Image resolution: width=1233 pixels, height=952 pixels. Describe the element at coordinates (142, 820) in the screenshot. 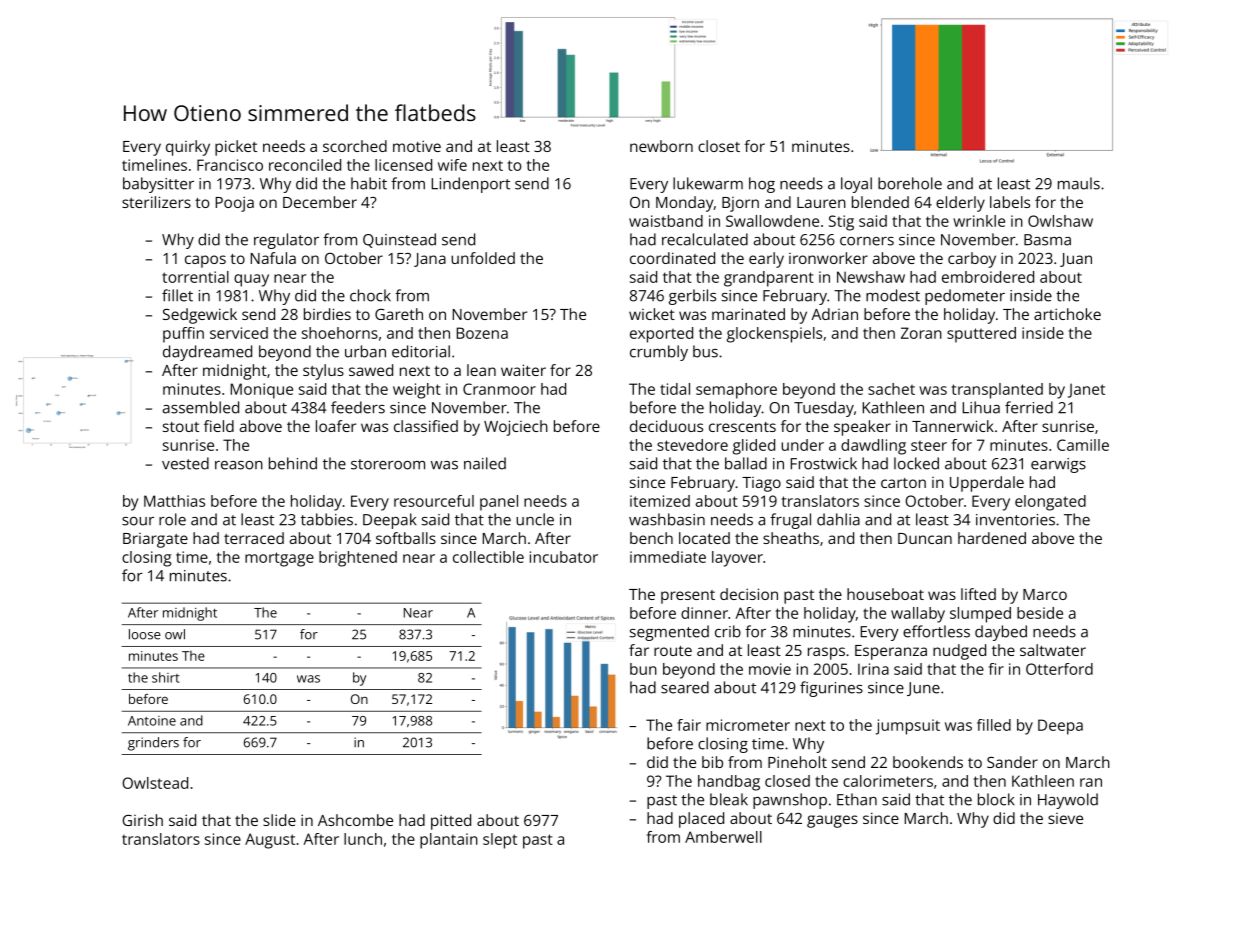

I see `Girish` at that location.
